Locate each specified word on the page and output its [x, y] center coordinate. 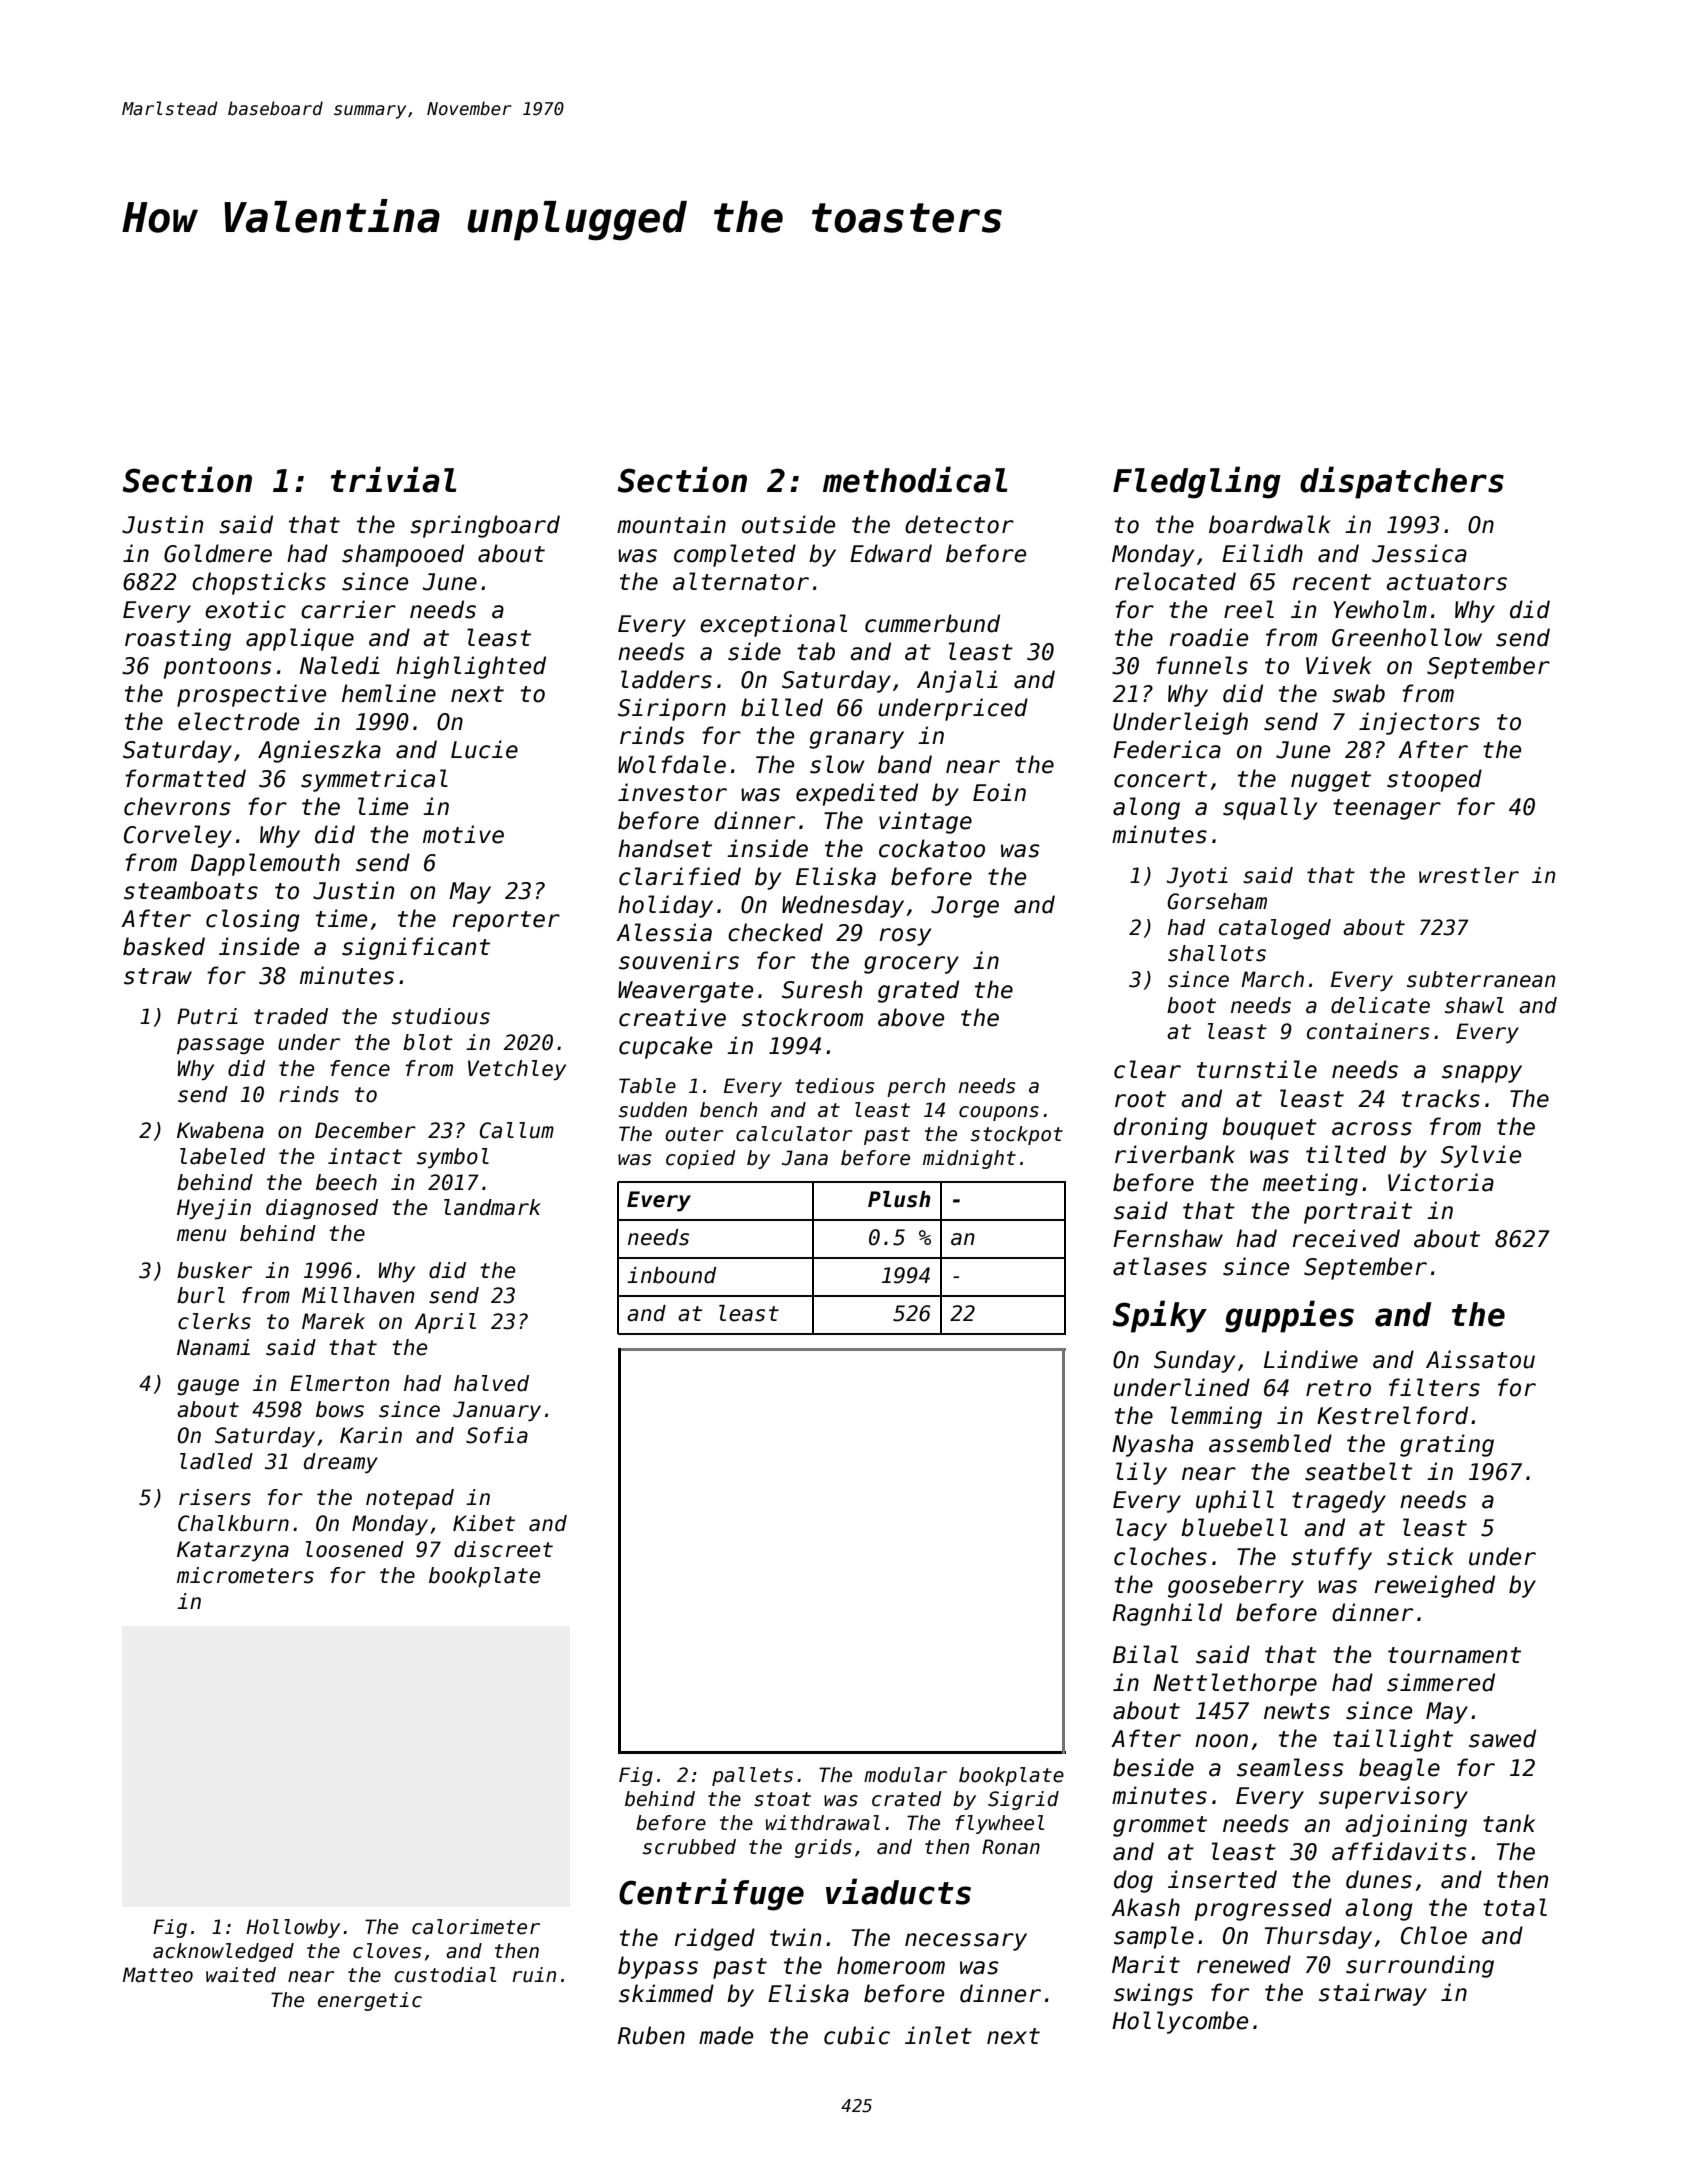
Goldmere [218, 553]
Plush [899, 1199]
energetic [370, 2001]
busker [214, 1270]
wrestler [1469, 875]
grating [1447, 1445]
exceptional [773, 625]
